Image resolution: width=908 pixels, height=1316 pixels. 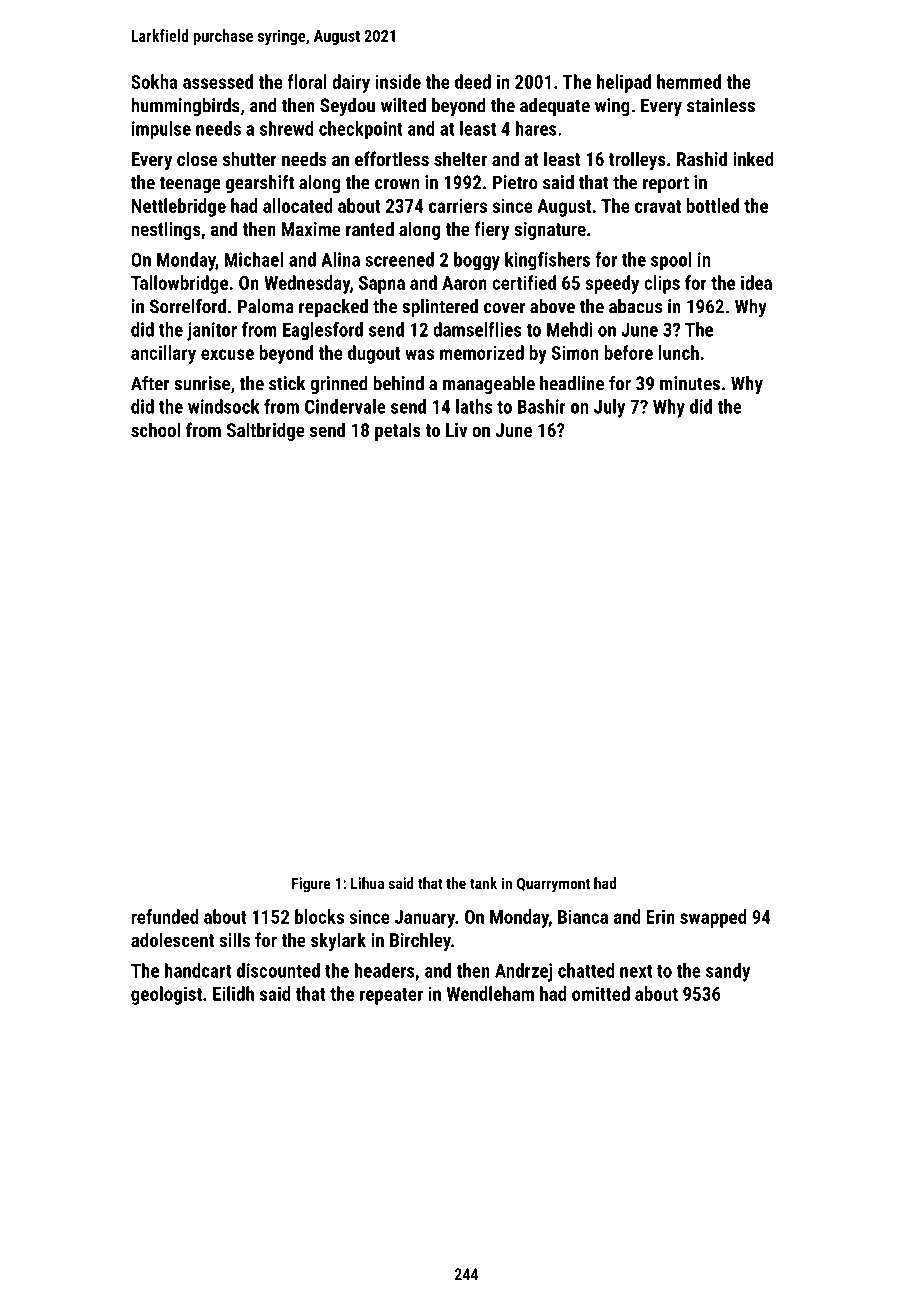 I want to click on swapped, so click(x=713, y=918).
